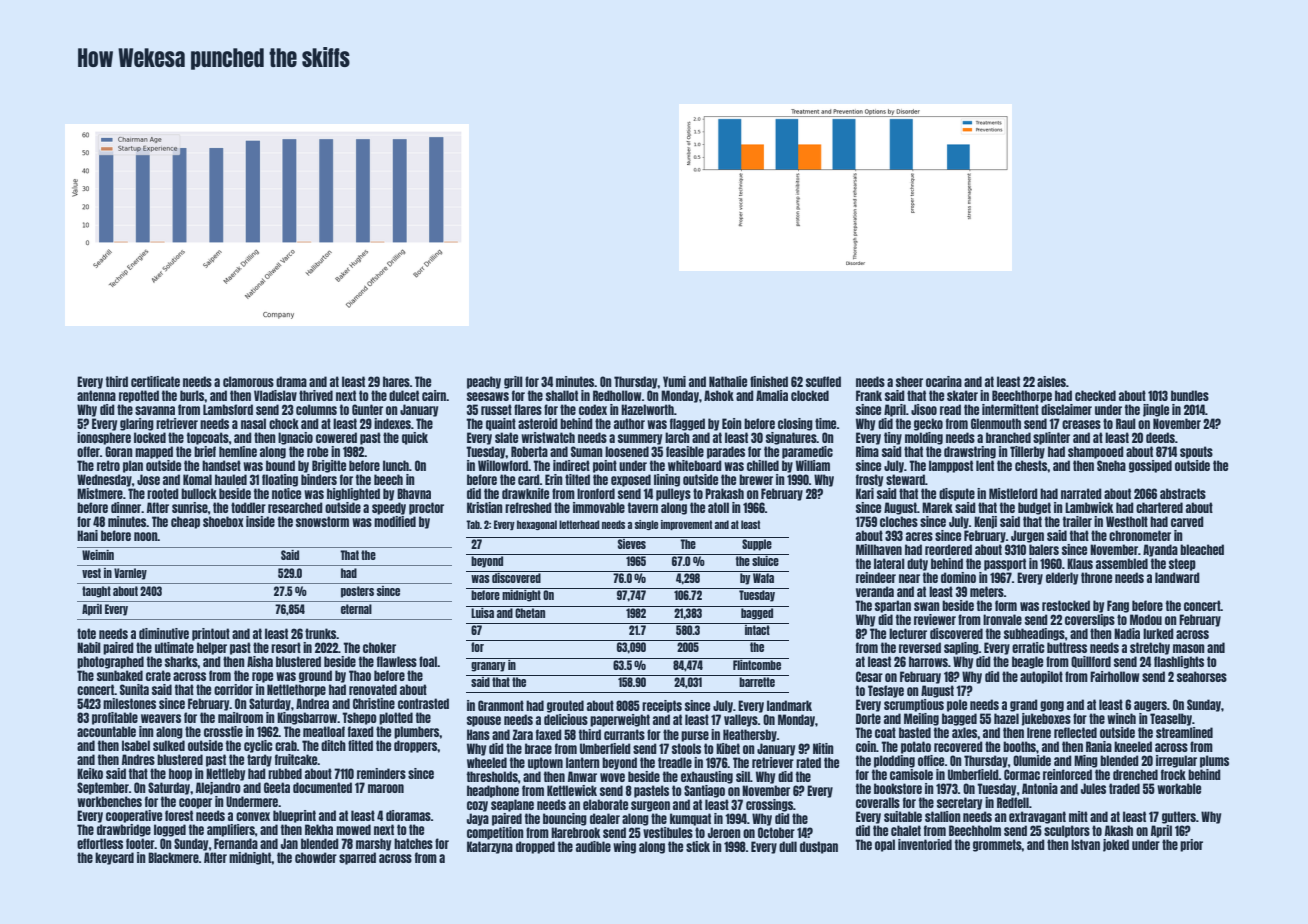 The width and height of the screenshot is (1308, 924). Describe the element at coordinates (367, 409) in the screenshot. I see `Gunter` at that location.
